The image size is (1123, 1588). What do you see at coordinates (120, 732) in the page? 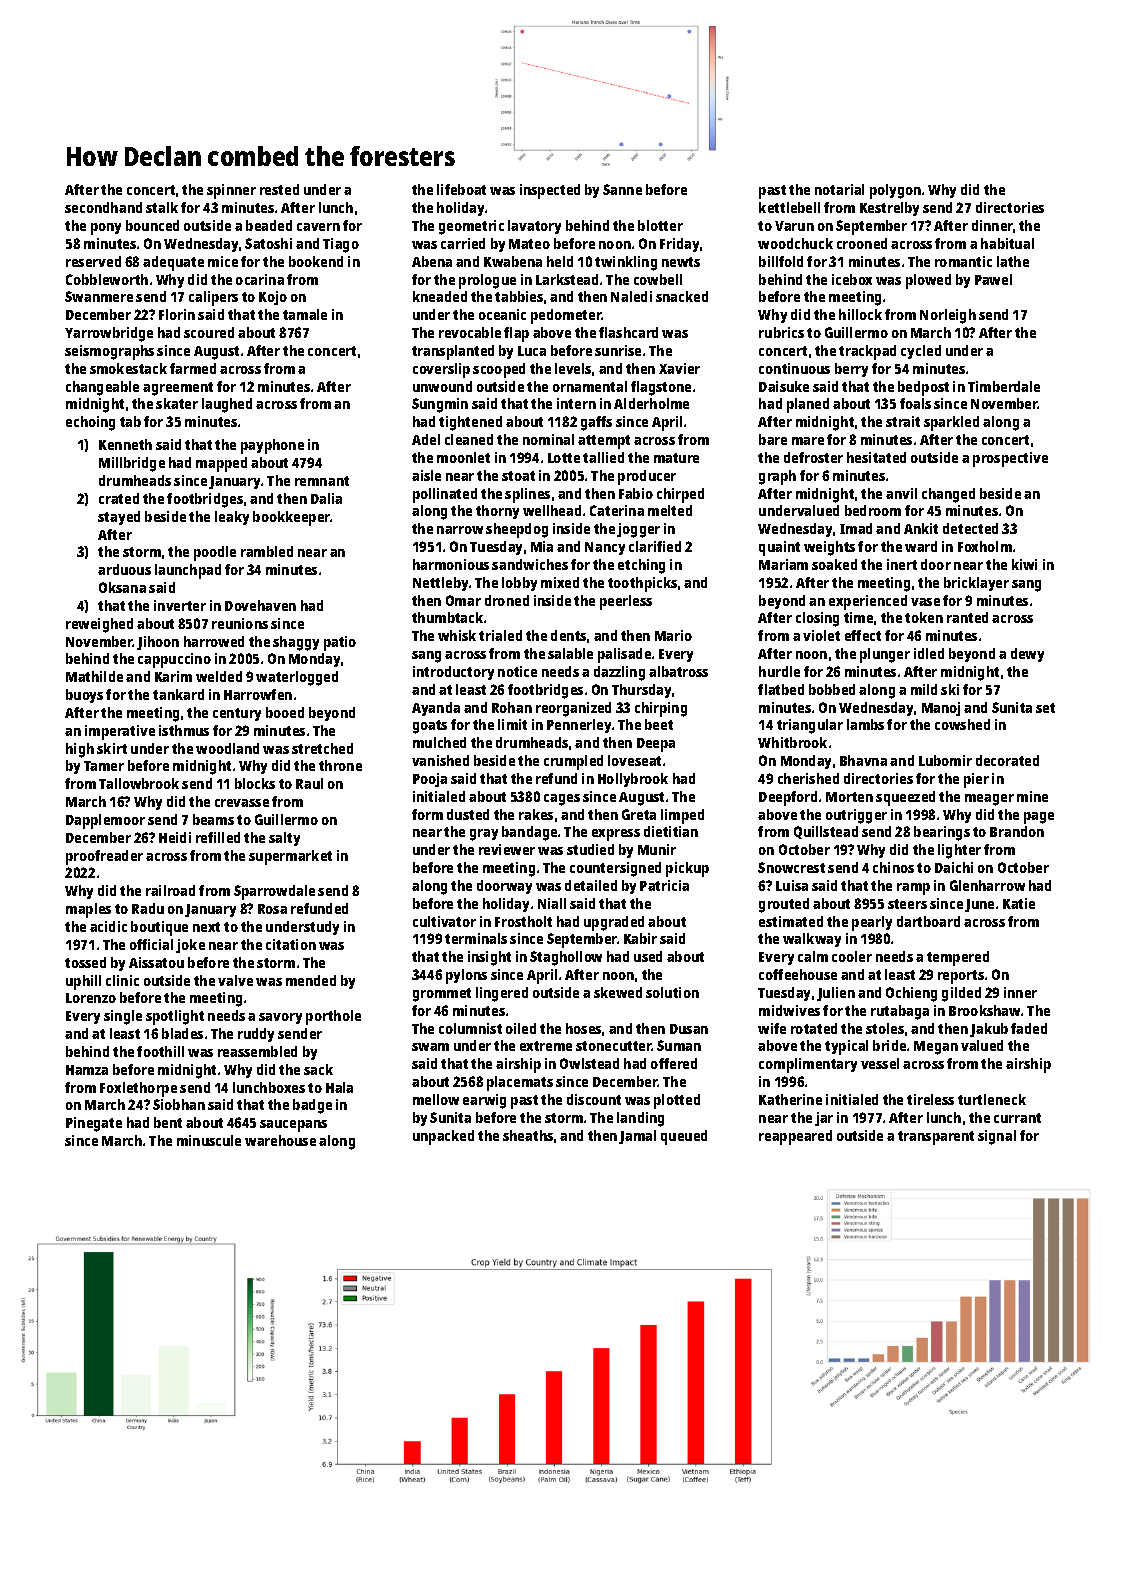
I see `imperative` at bounding box center [120, 732].
